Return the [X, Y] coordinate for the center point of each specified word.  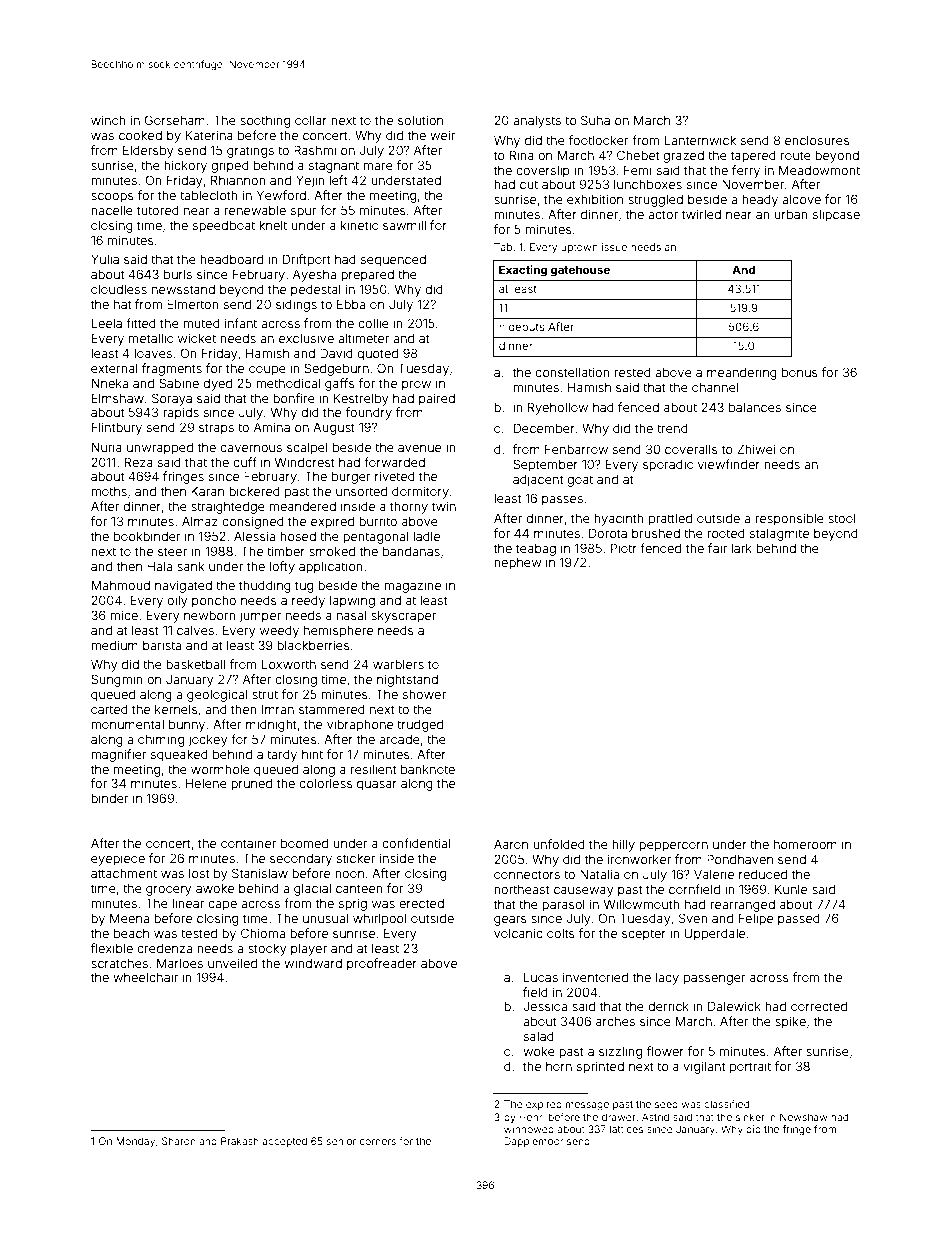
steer [172, 551]
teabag [536, 550]
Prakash [240, 1141]
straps [216, 429]
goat [580, 481]
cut [529, 184]
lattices [627, 1129]
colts [561, 933]
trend [672, 428]
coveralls [691, 449]
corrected [819, 1006]
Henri [532, 1117]
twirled [701, 214]
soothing [265, 121]
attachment [124, 873]
